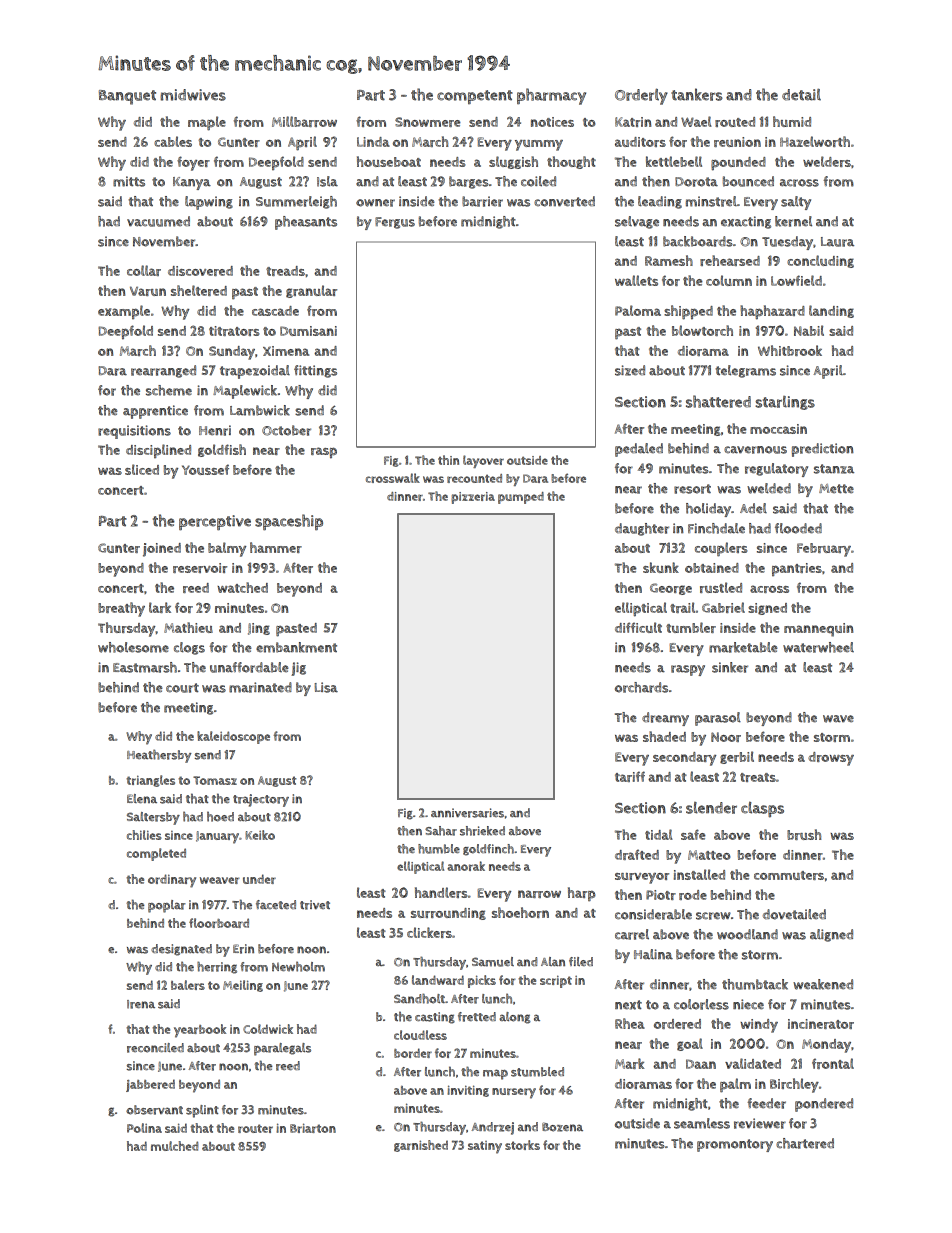 Image resolution: width=952 pixels, height=1233 pixels. I want to click on promontory, so click(735, 1145).
